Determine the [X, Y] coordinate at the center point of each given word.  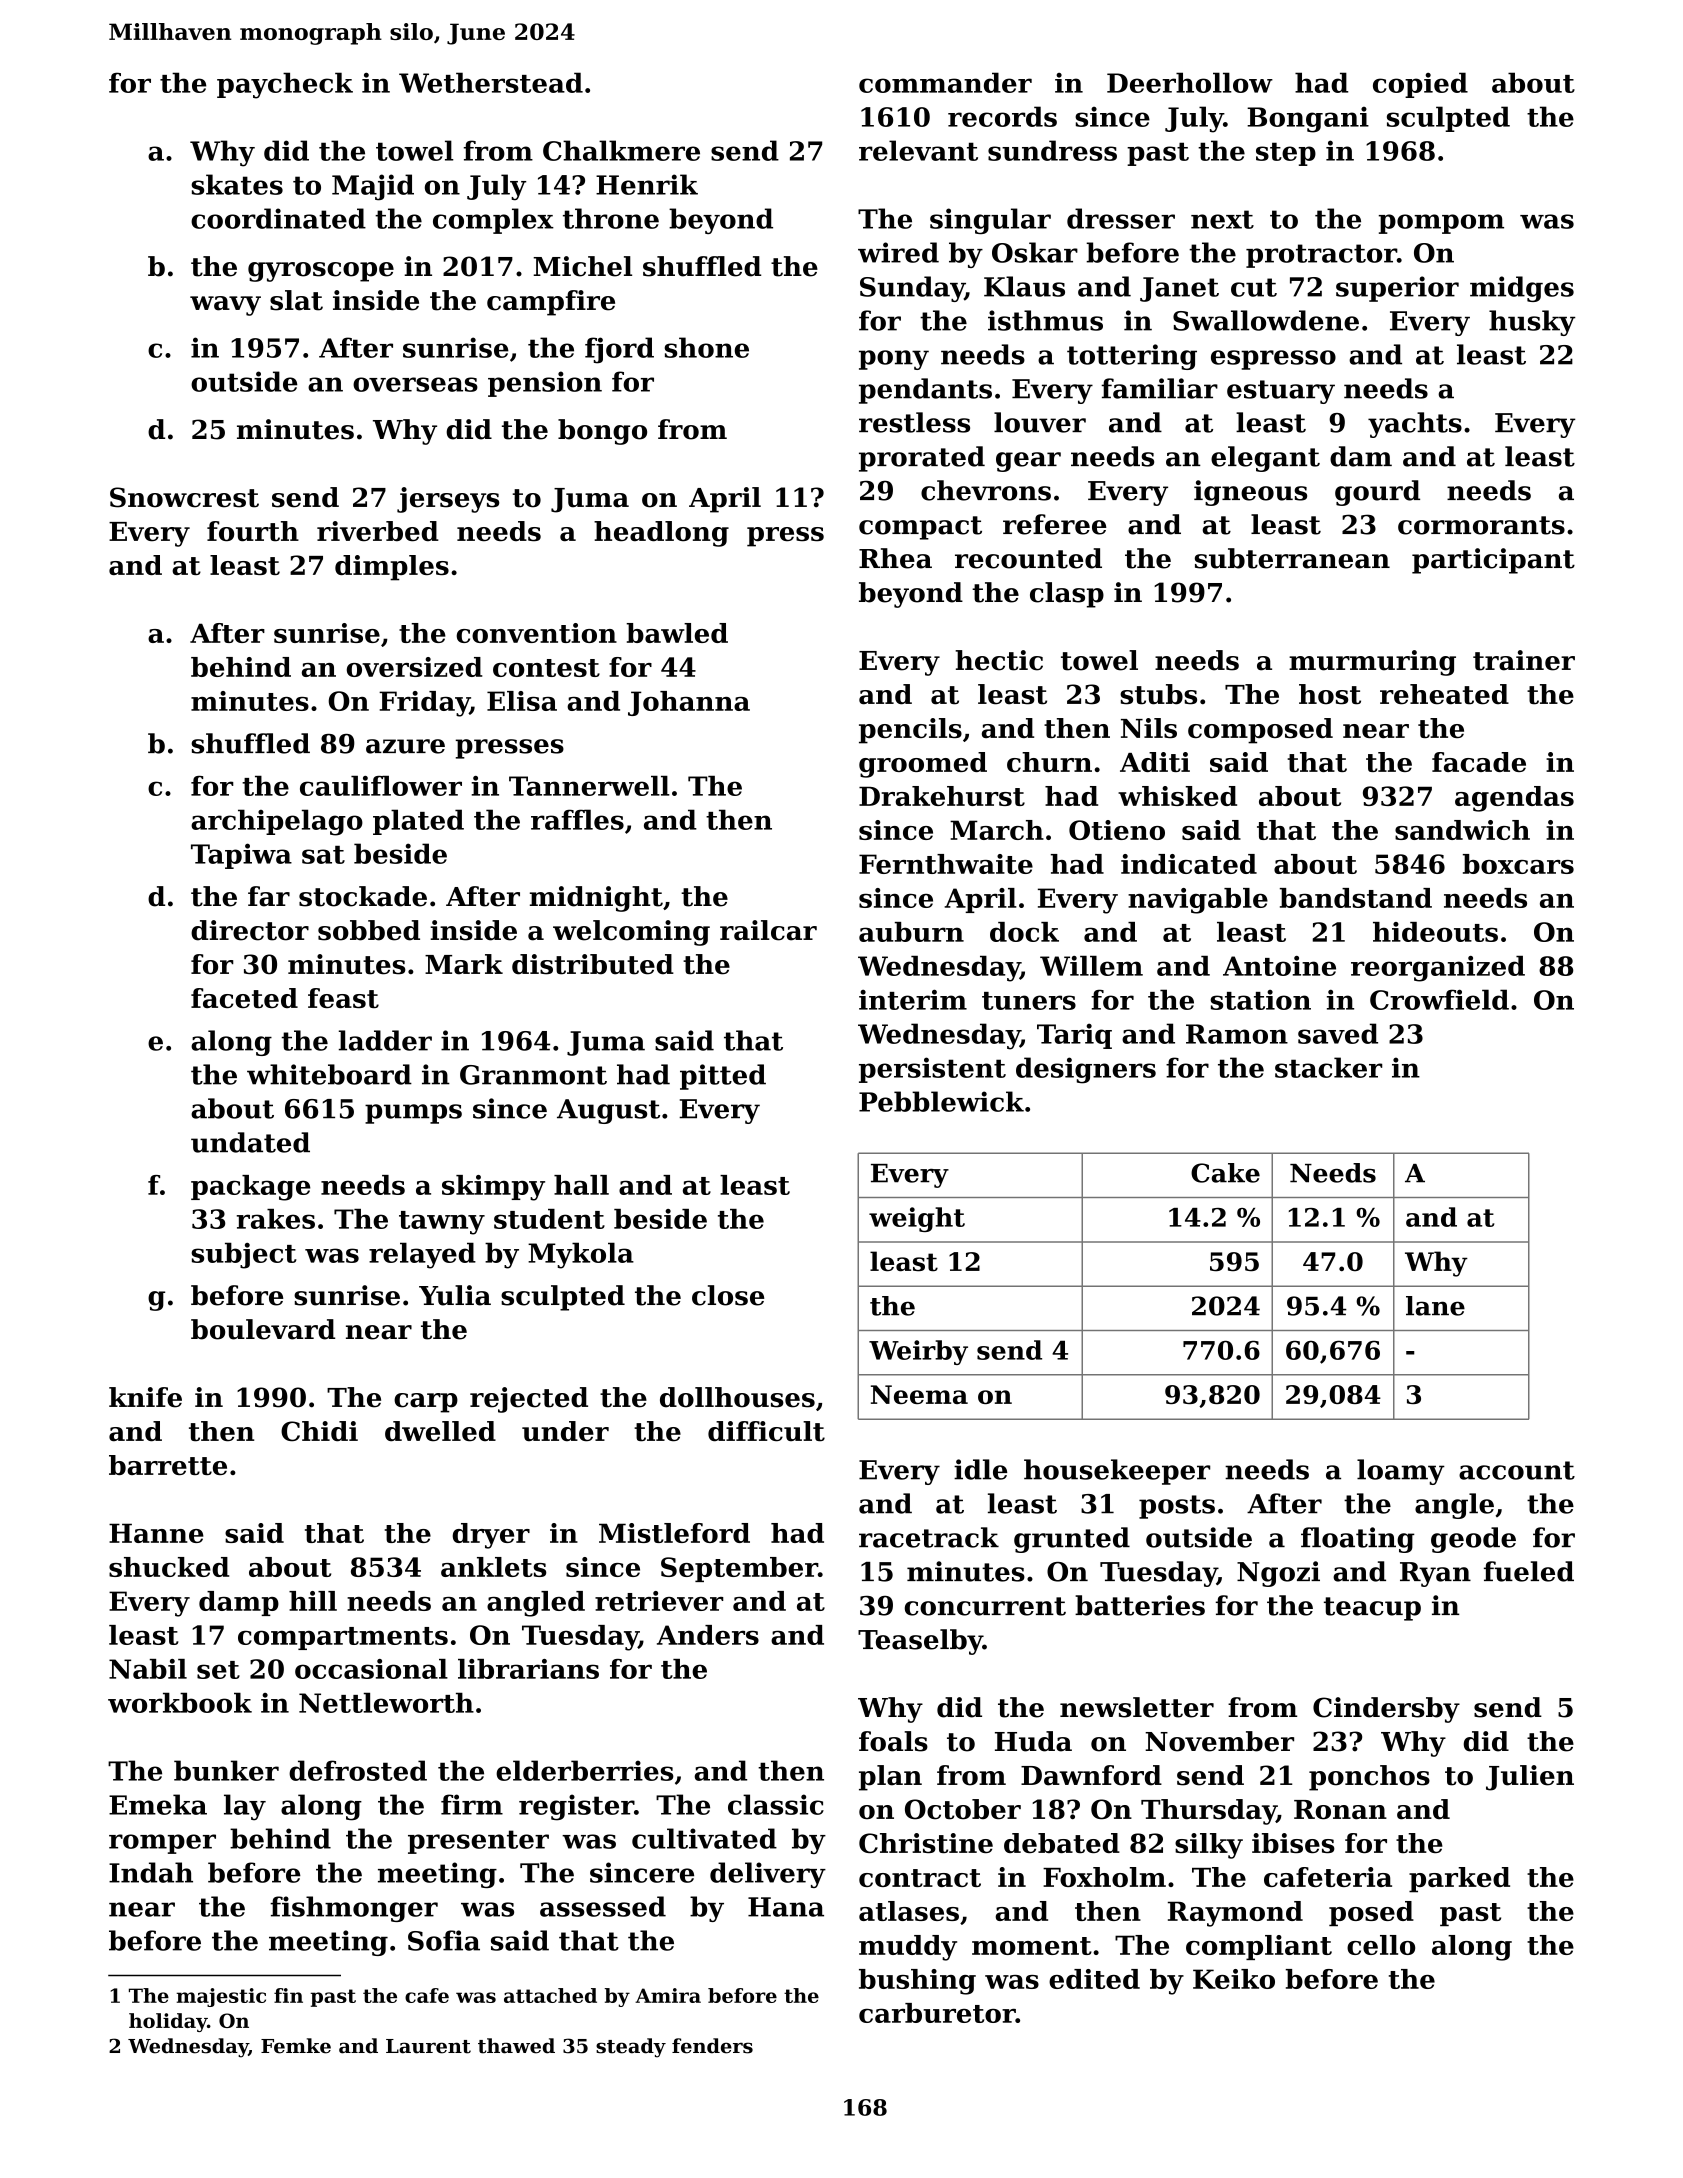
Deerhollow [1190, 82]
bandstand [1356, 898]
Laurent [428, 2046]
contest [546, 668]
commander [945, 82]
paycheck [285, 85]
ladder [385, 1040]
